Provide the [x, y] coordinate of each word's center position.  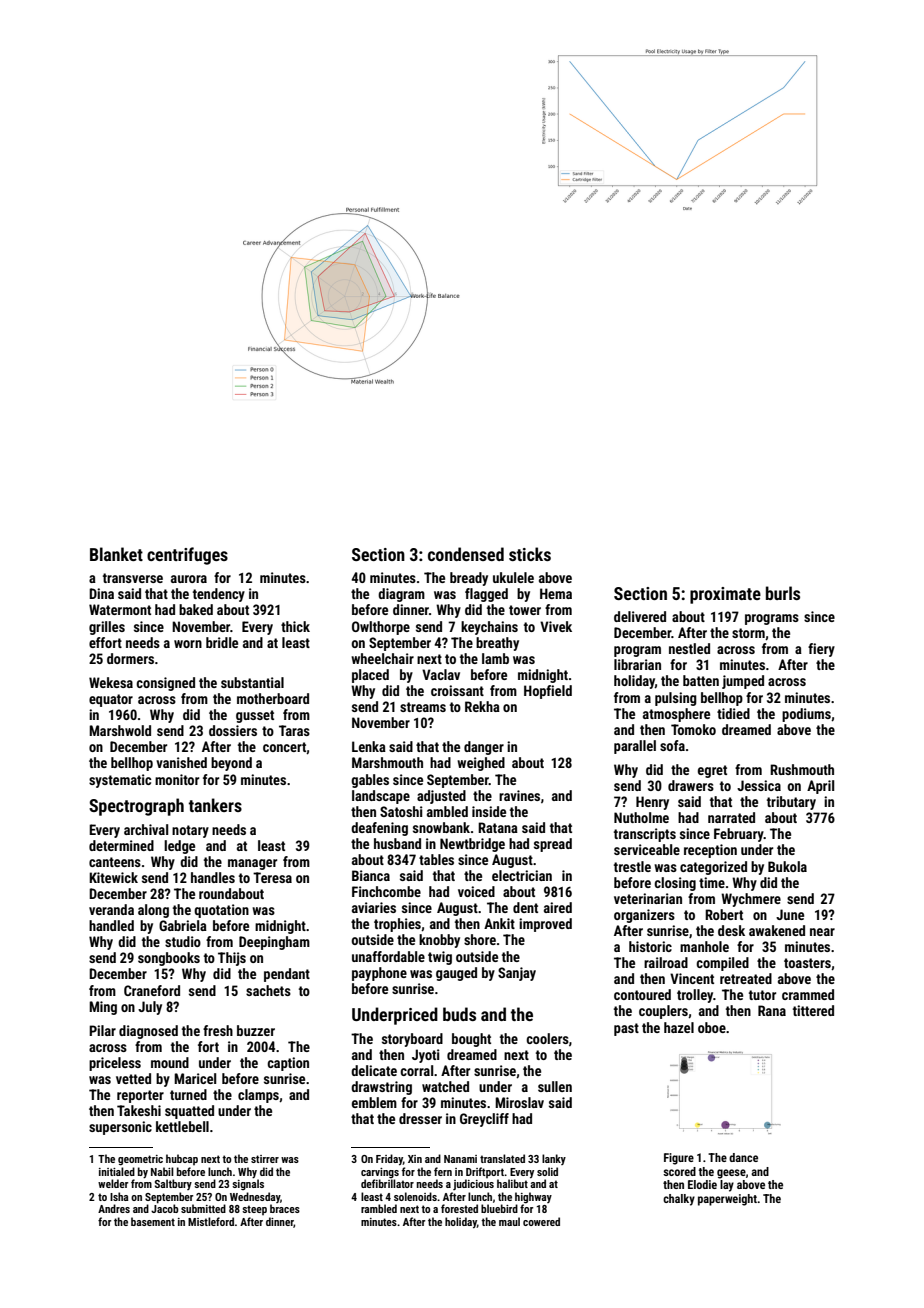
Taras [294, 730]
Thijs [232, 959]
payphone [379, 974]
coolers [547, 1038]
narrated [731, 817]
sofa [672, 745]
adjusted [441, 797]
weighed [481, 764]
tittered [813, 1010]
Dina [101, 593]
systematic [120, 781]
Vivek [556, 626]
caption [288, 1064]
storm [748, 633]
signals [248, 1184]
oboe [712, 1027]
